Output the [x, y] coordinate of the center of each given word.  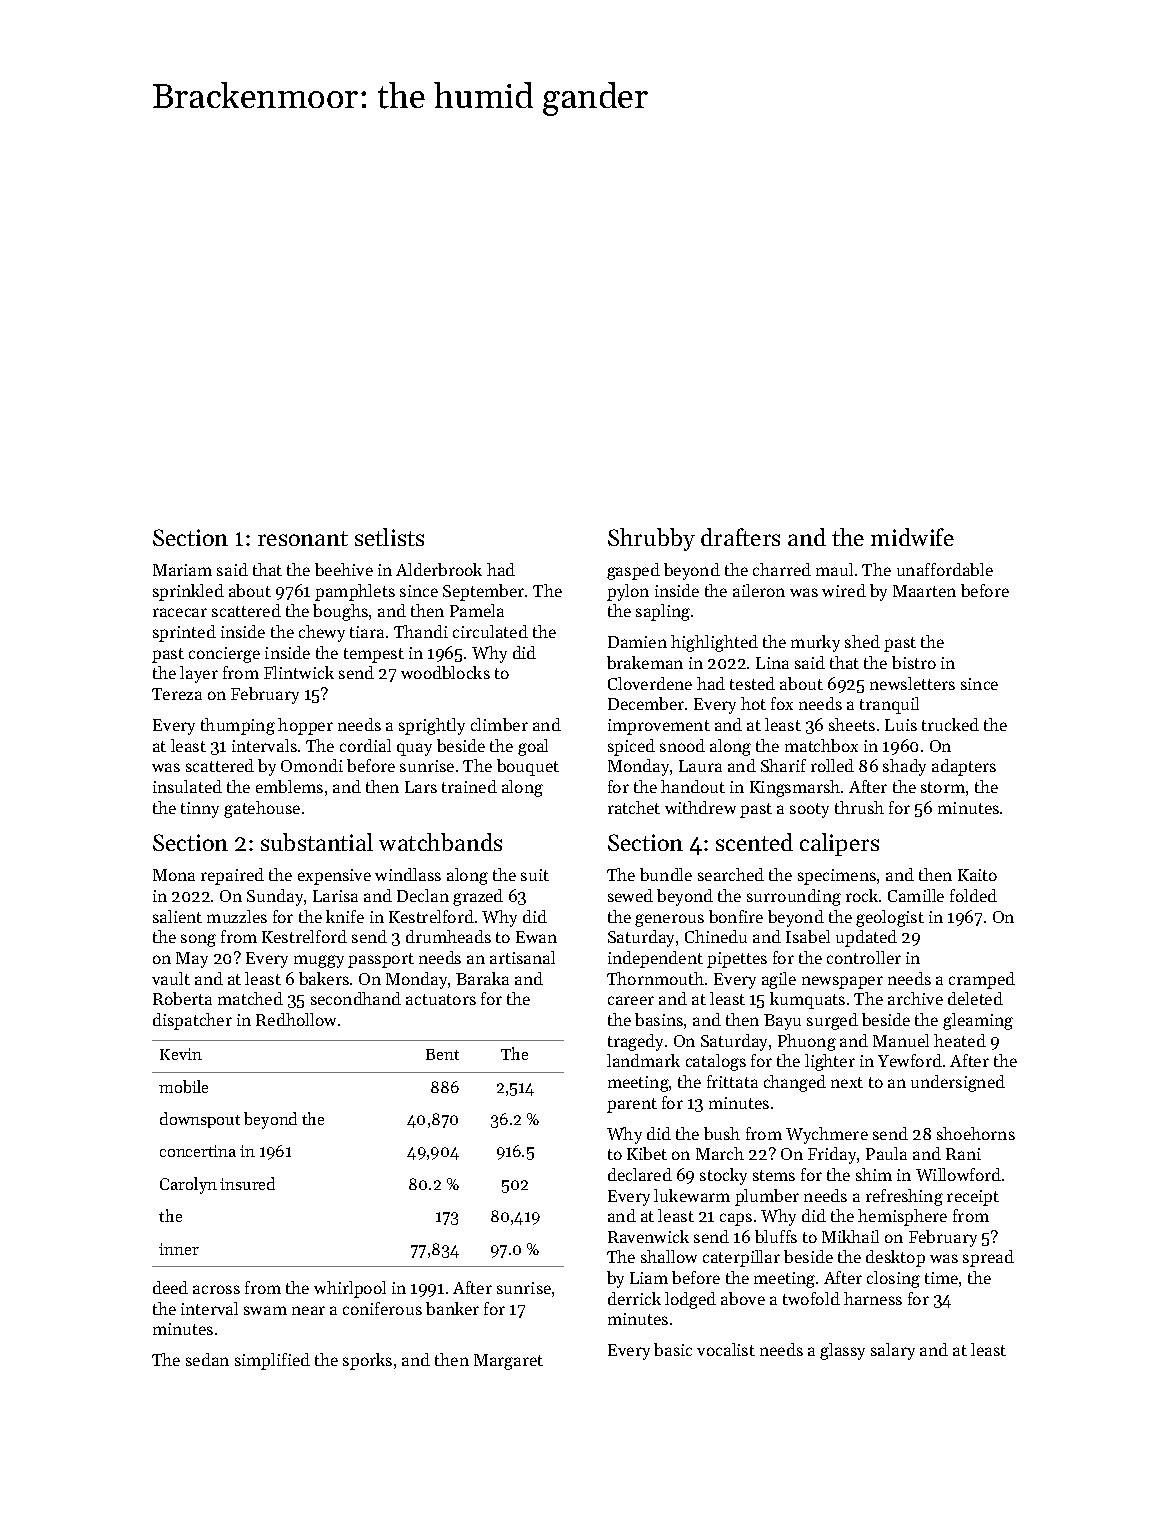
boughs [340, 612]
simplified [272, 1361]
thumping [238, 726]
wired [844, 590]
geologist [890, 918]
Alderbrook [439, 569]
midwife [912, 537]
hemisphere [902, 1217]
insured [247, 1183]
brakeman [645, 662]
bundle [666, 874]
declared [640, 1174]
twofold [811, 1298]
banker [452, 1308]
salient [177, 916]
